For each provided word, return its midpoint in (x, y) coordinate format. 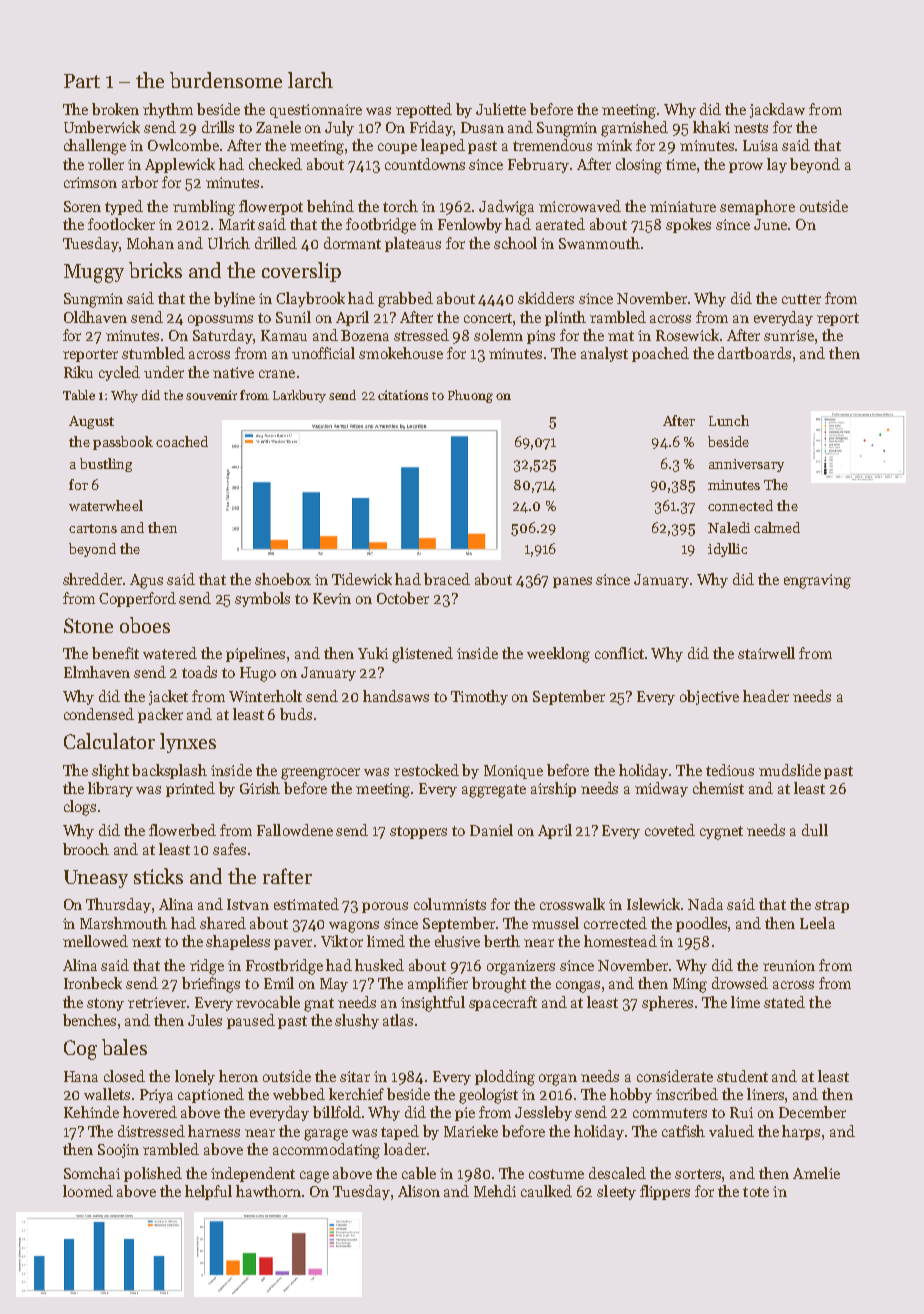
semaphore (757, 207)
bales (124, 1047)
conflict (619, 653)
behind (330, 206)
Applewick (180, 165)
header (766, 696)
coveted (670, 830)
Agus (146, 581)
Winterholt (265, 696)
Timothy (479, 697)
